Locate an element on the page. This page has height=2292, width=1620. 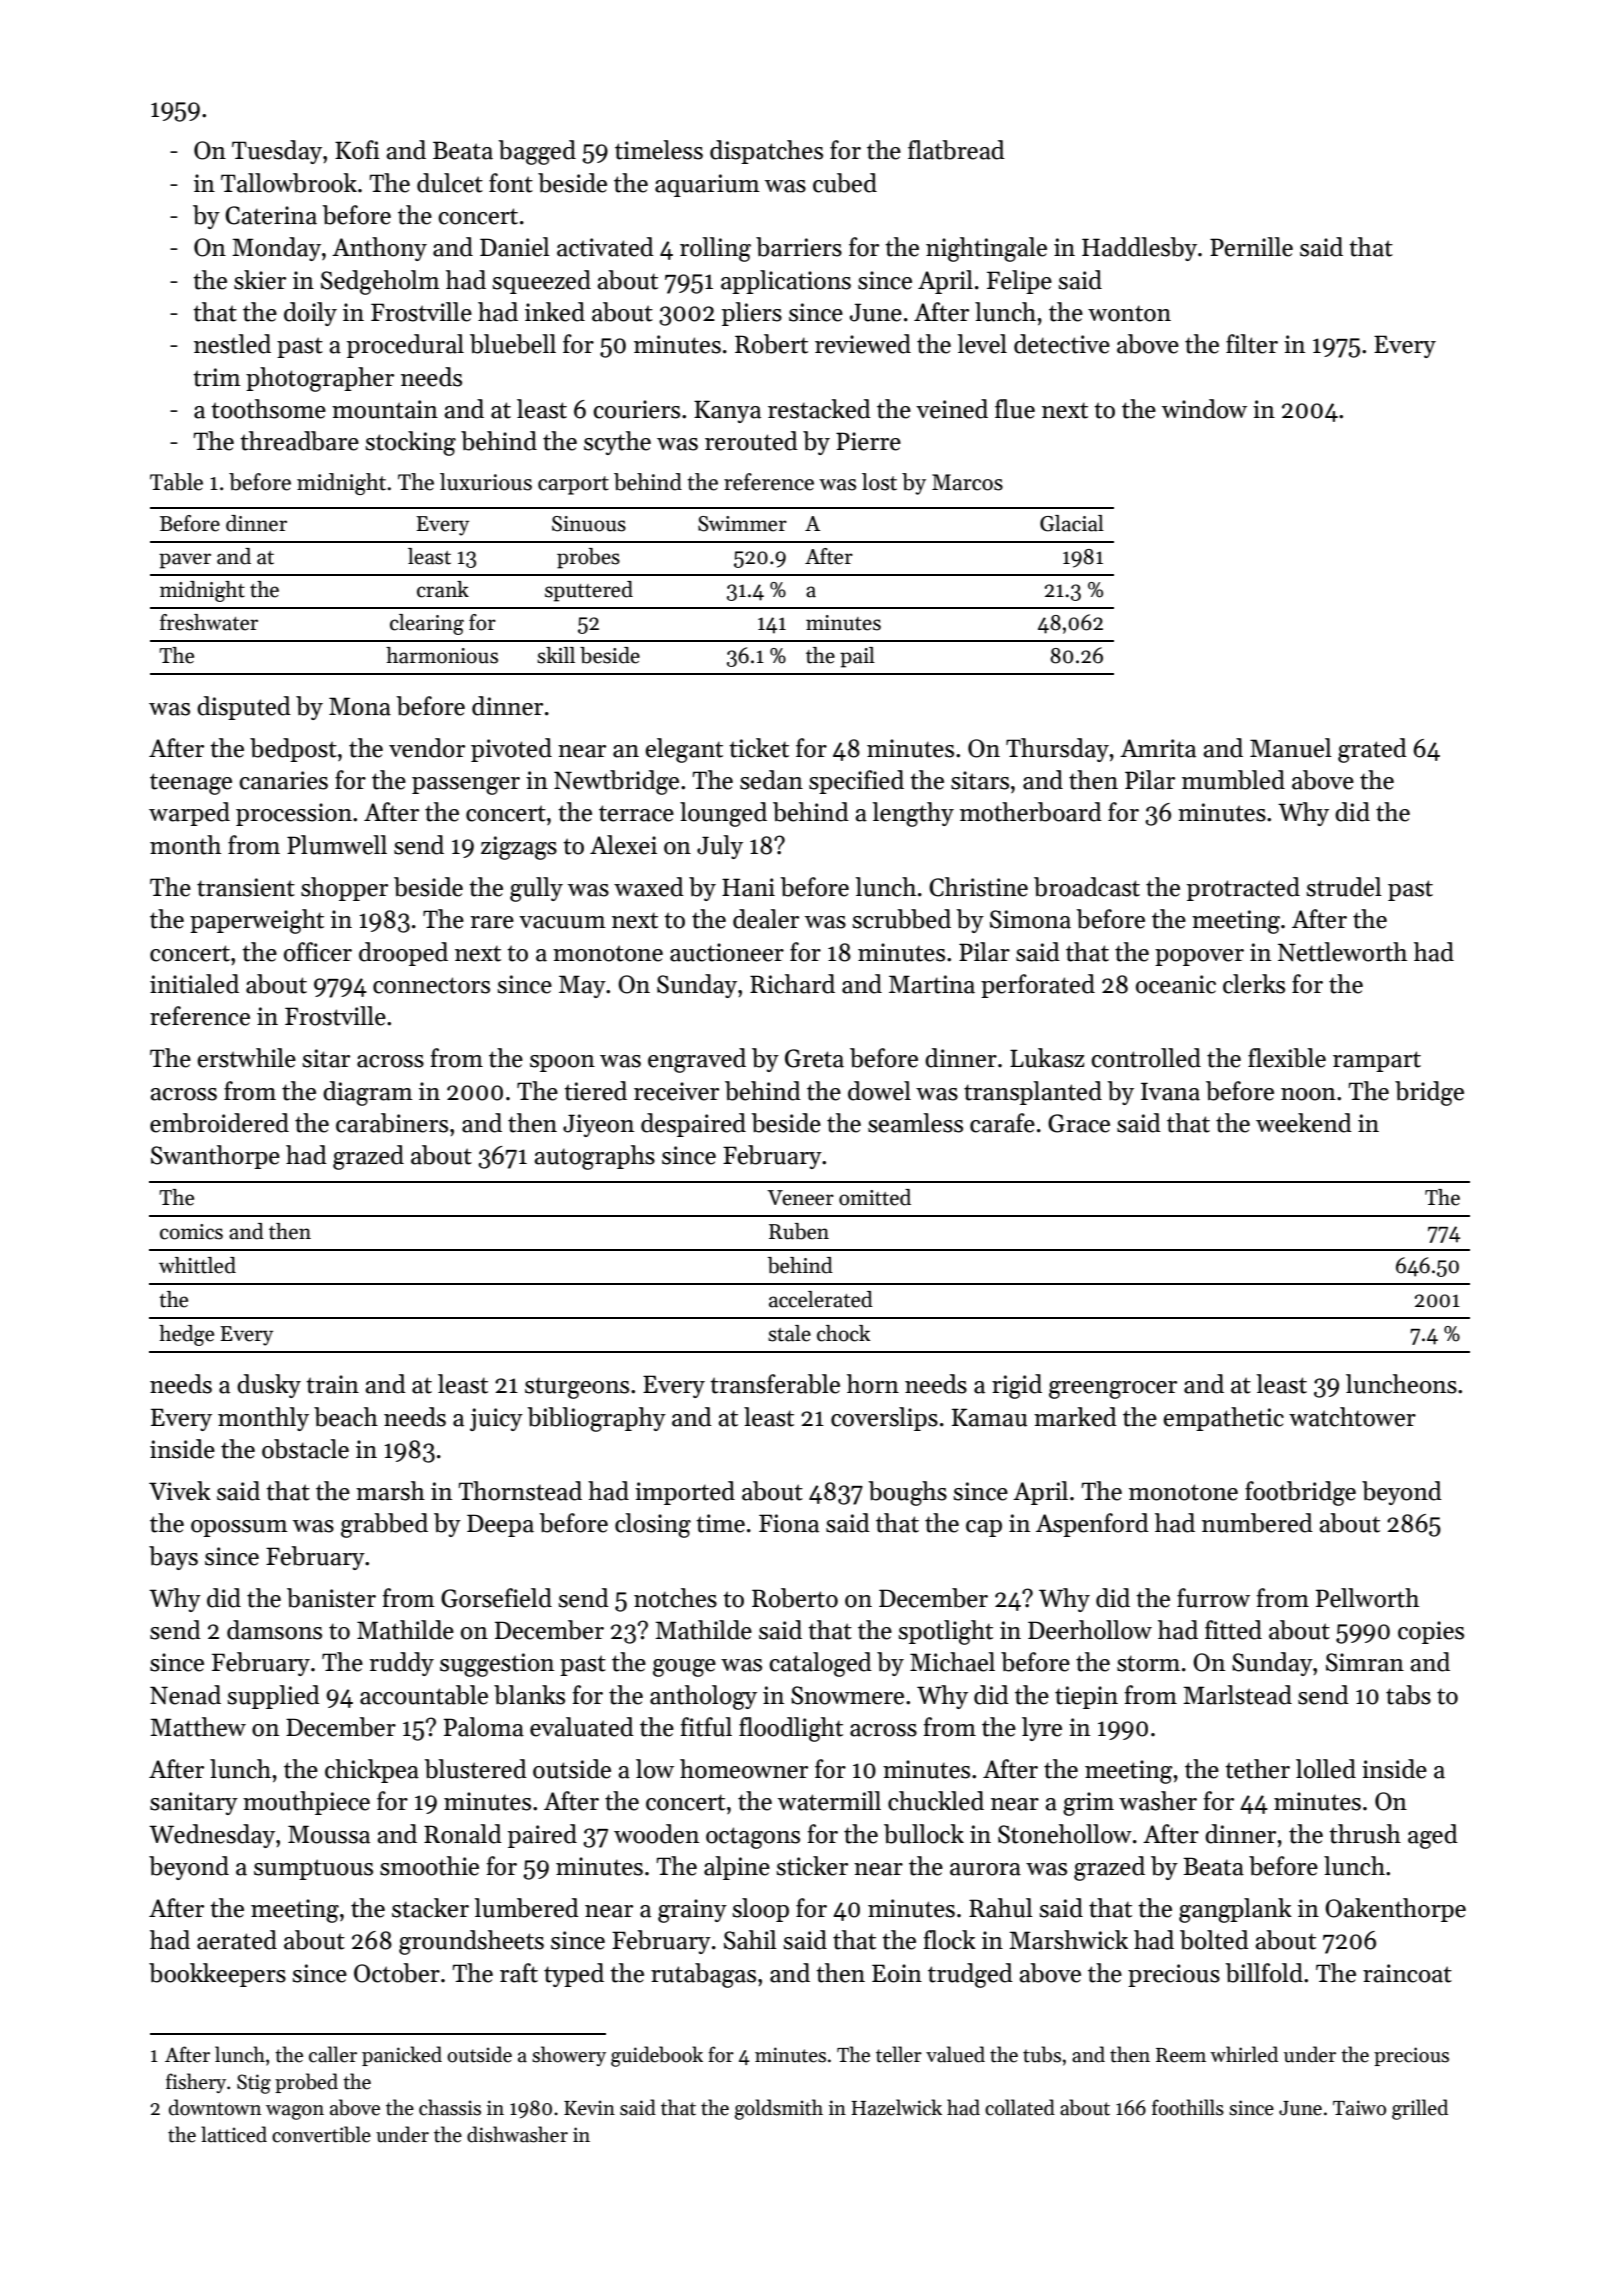
rigid is located at coordinates (1017, 1386).
